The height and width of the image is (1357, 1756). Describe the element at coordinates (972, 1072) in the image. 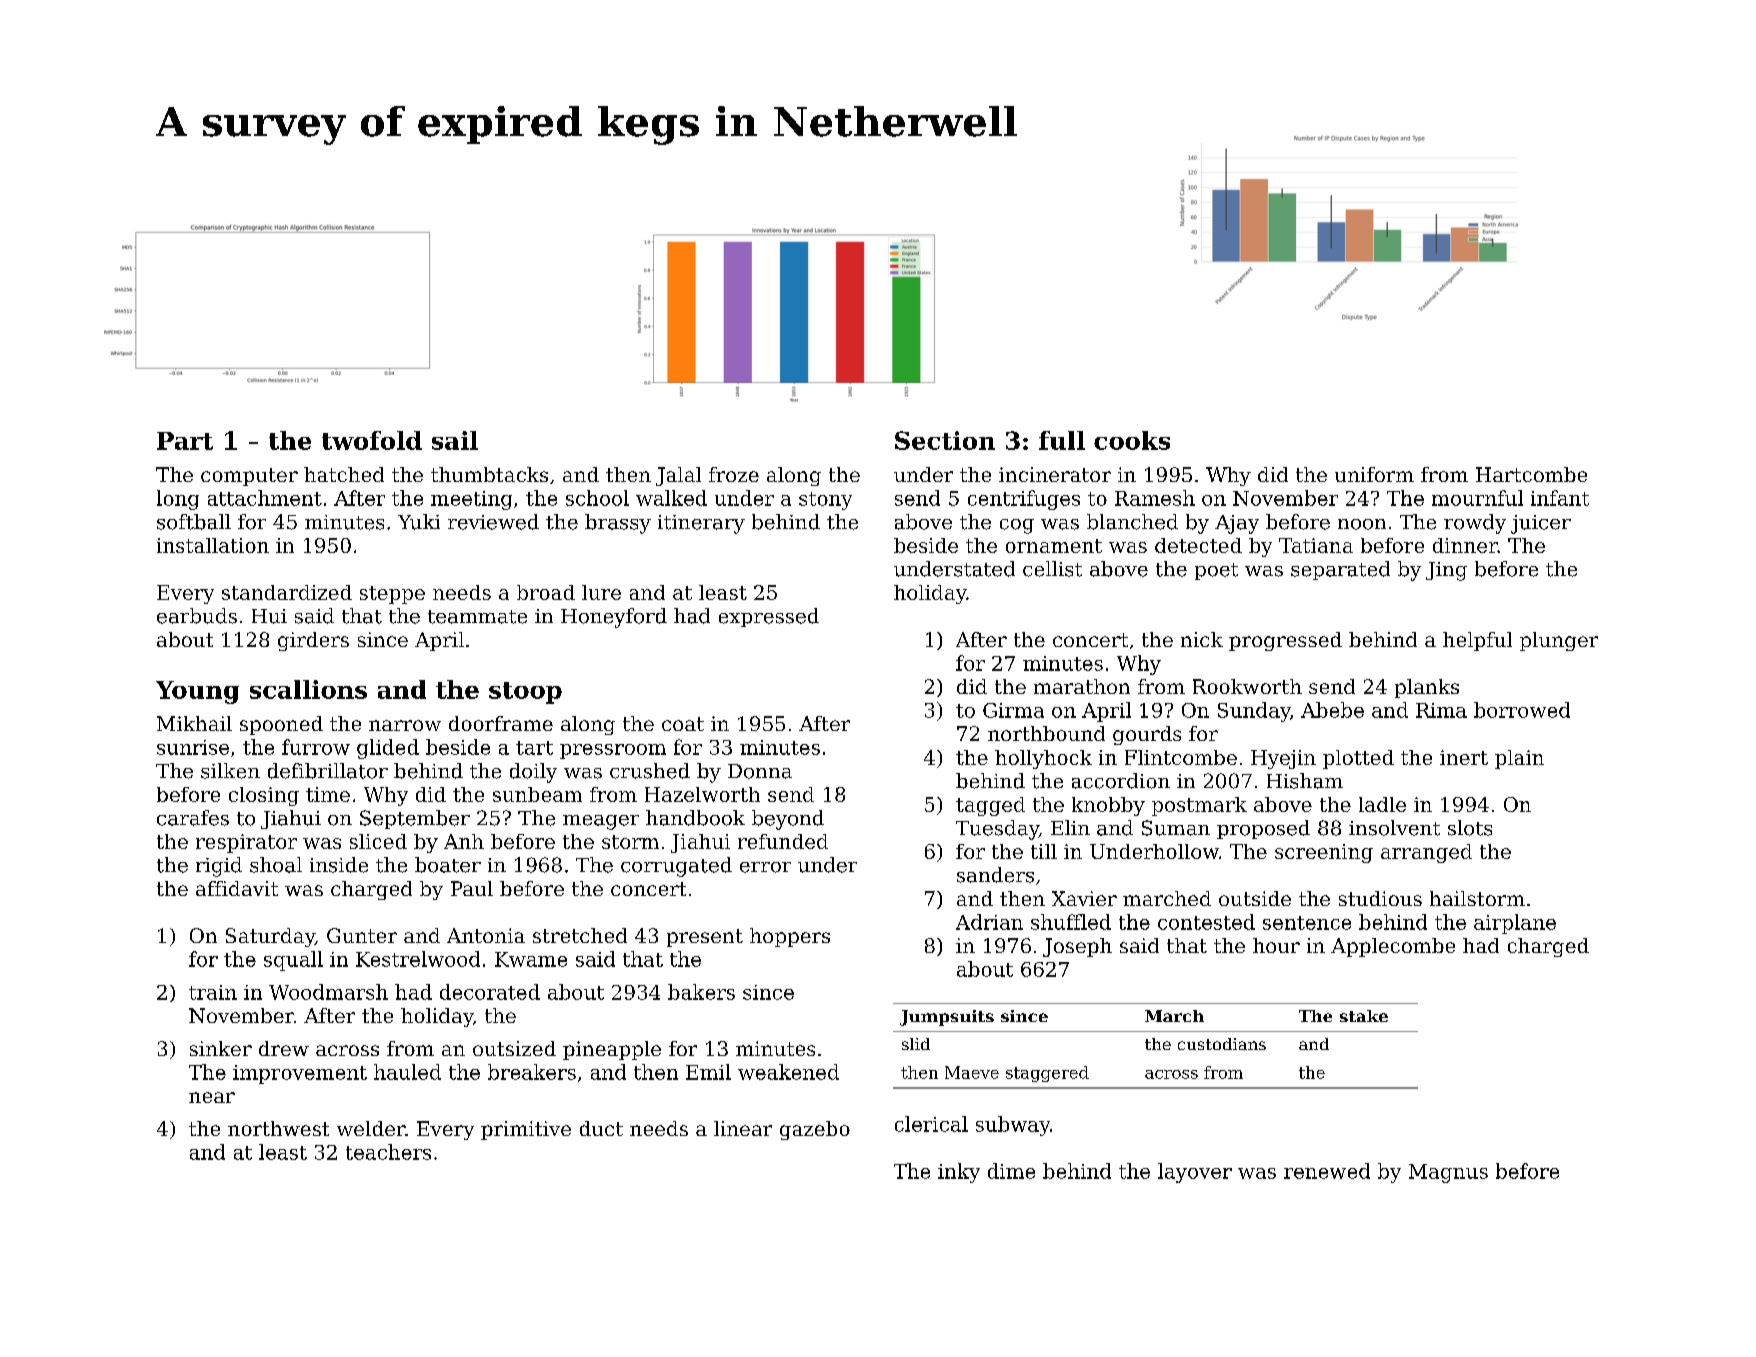

I see `Maeve` at that location.
